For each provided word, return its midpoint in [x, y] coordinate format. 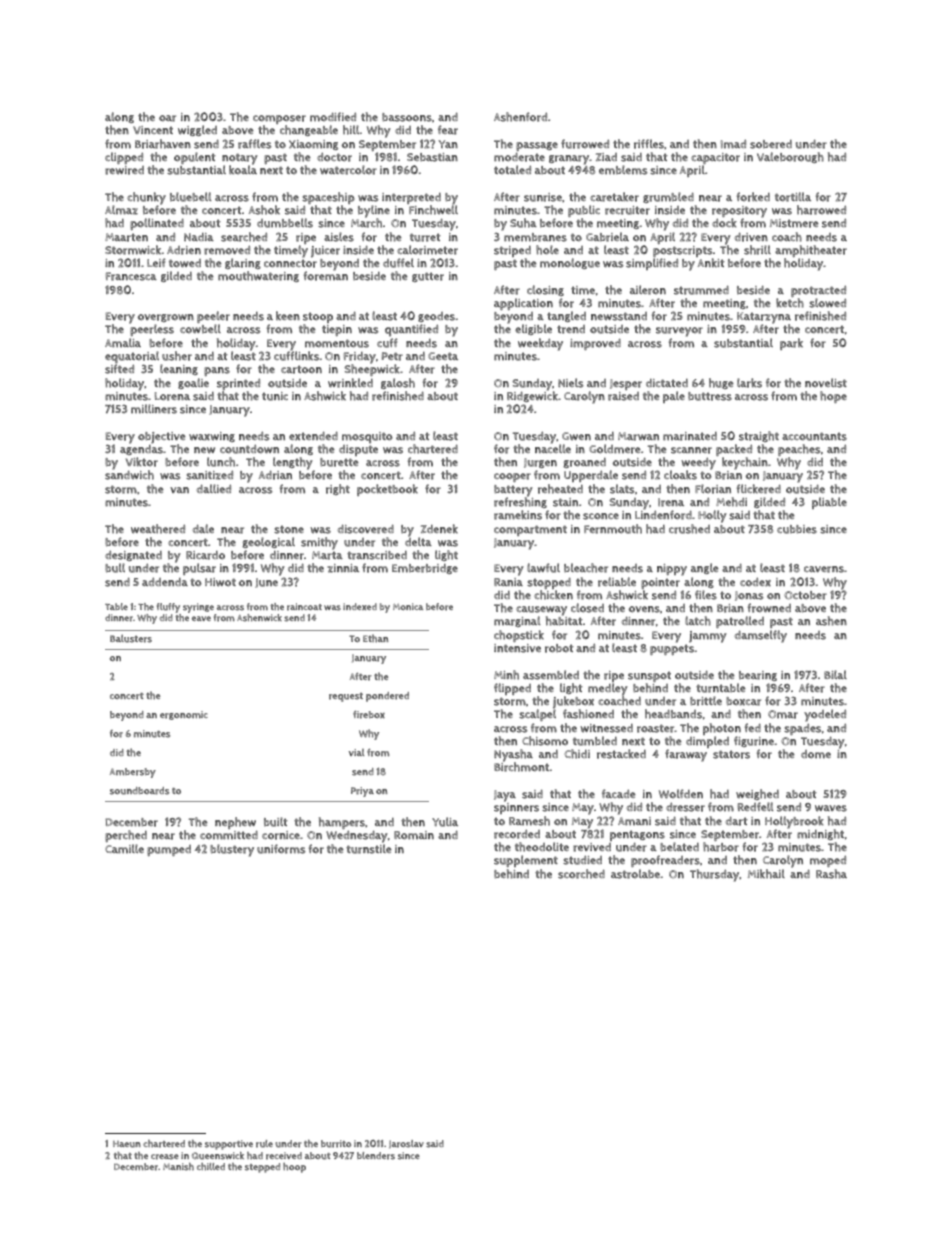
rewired [124, 170]
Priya [362, 792]
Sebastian [432, 157]
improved [595, 344]
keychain [745, 463]
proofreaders [665, 861]
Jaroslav [406, 1144]
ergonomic [184, 715]
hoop [294, 1168]
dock [724, 223]
